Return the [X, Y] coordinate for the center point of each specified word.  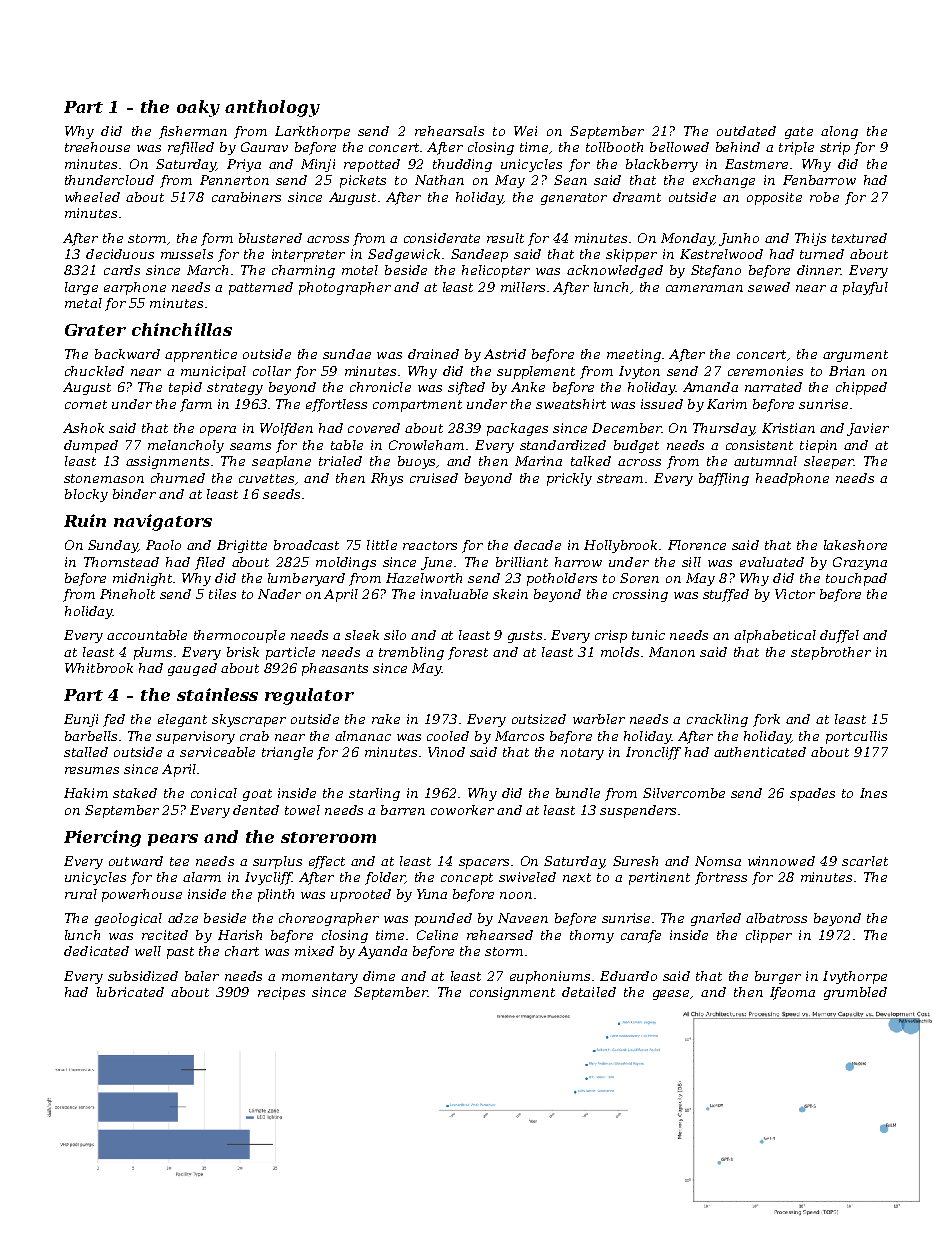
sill [691, 562]
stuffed [726, 595]
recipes [281, 993]
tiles [222, 594]
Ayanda [382, 952]
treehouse [97, 147]
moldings [346, 563]
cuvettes [266, 478]
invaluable [454, 594]
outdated [746, 131]
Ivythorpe [855, 977]
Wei [525, 131]
